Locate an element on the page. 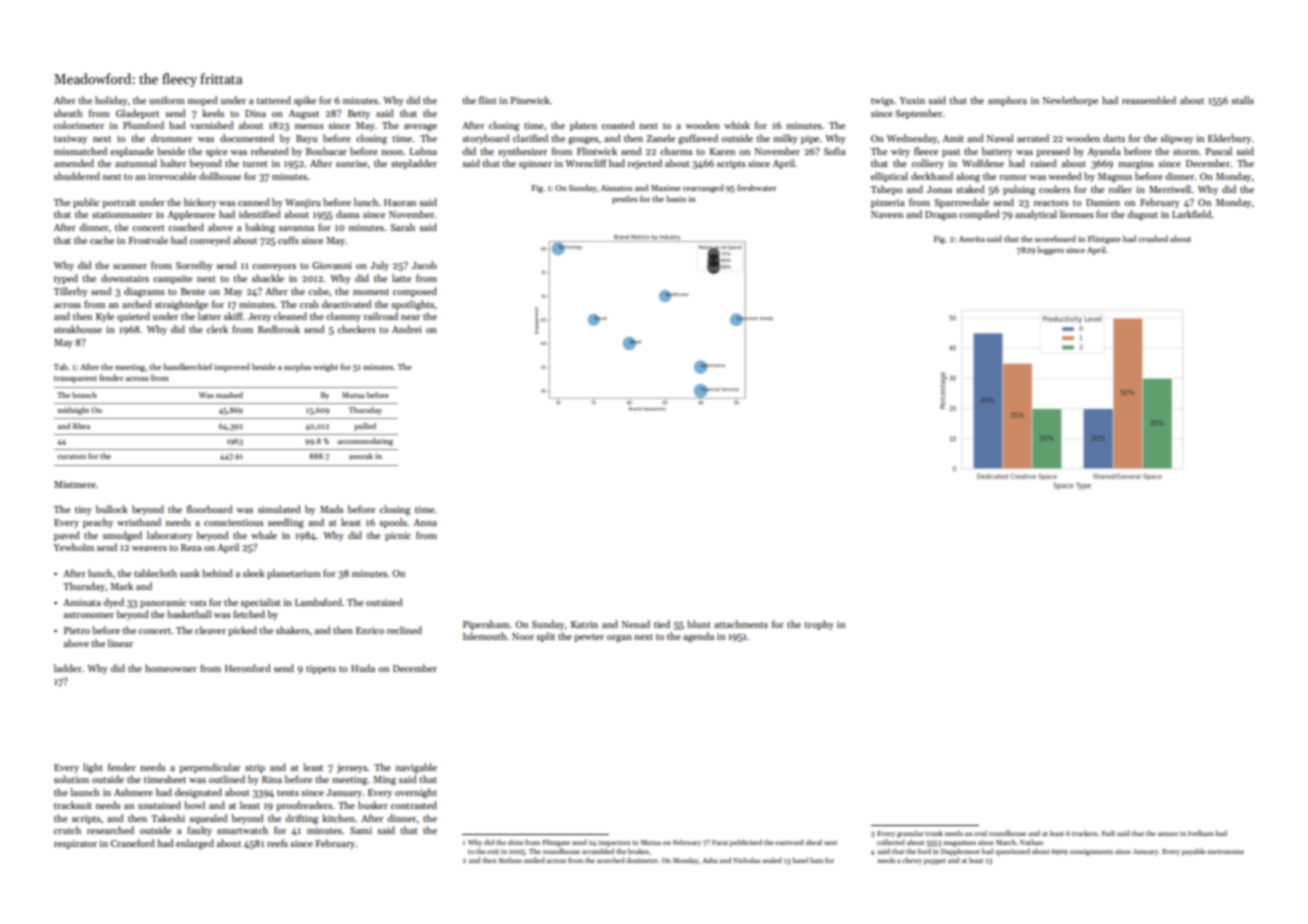  compiled is located at coordinates (979, 215).
